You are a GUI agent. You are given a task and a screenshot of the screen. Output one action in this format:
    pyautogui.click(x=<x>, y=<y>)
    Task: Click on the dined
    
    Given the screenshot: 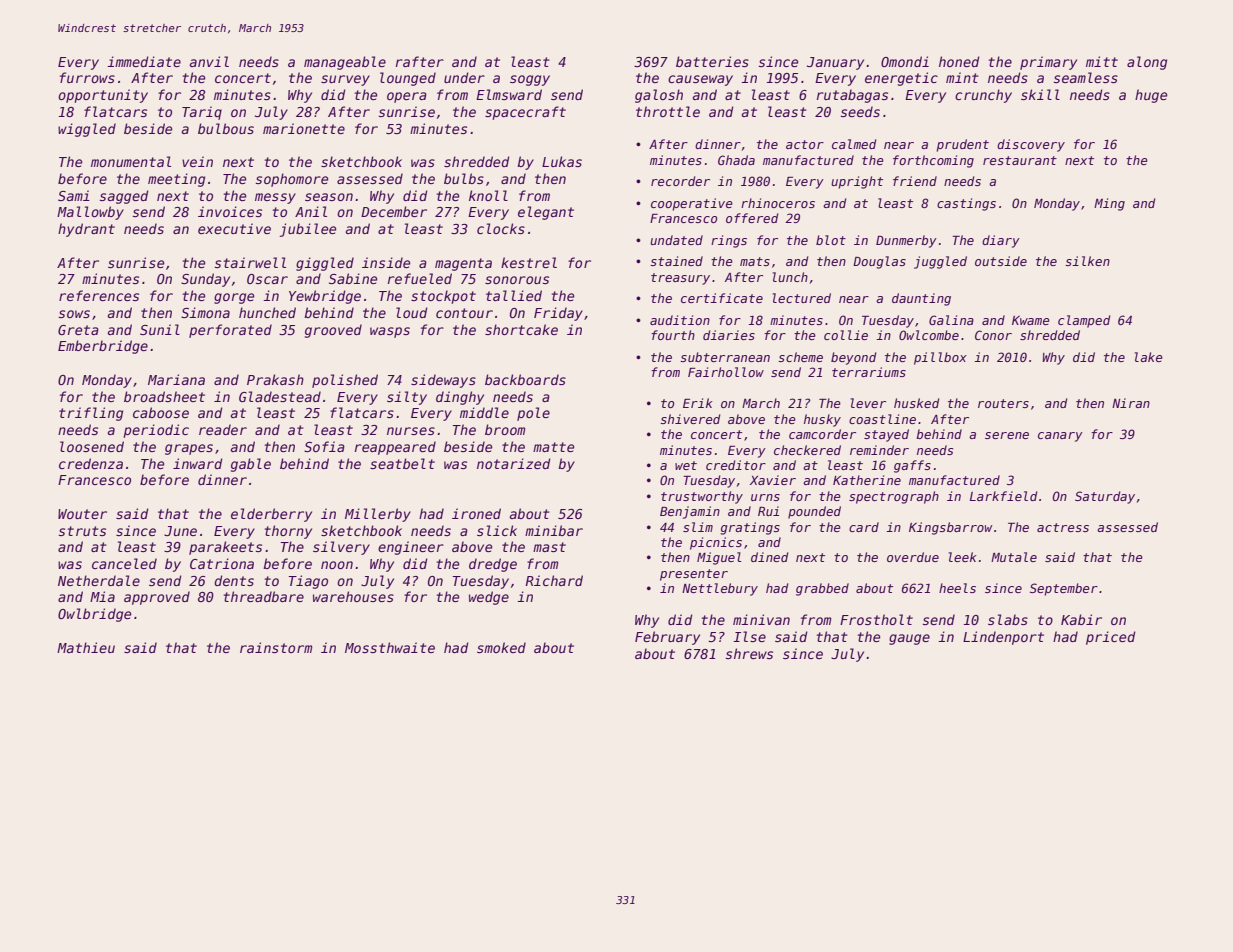 What is the action you would take?
    pyautogui.click(x=769, y=557)
